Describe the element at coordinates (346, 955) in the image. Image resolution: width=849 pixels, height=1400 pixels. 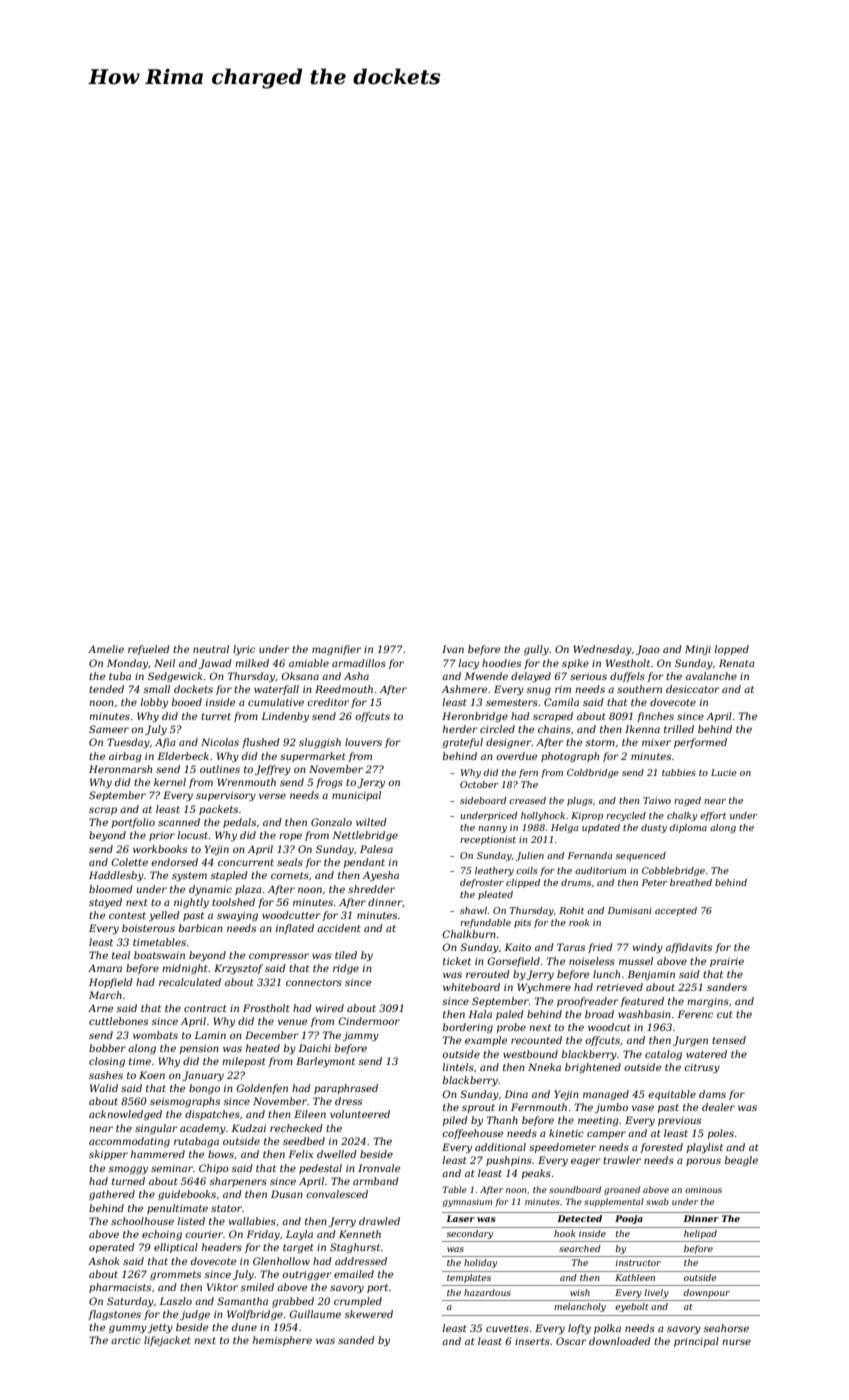
I see `tiled` at that location.
